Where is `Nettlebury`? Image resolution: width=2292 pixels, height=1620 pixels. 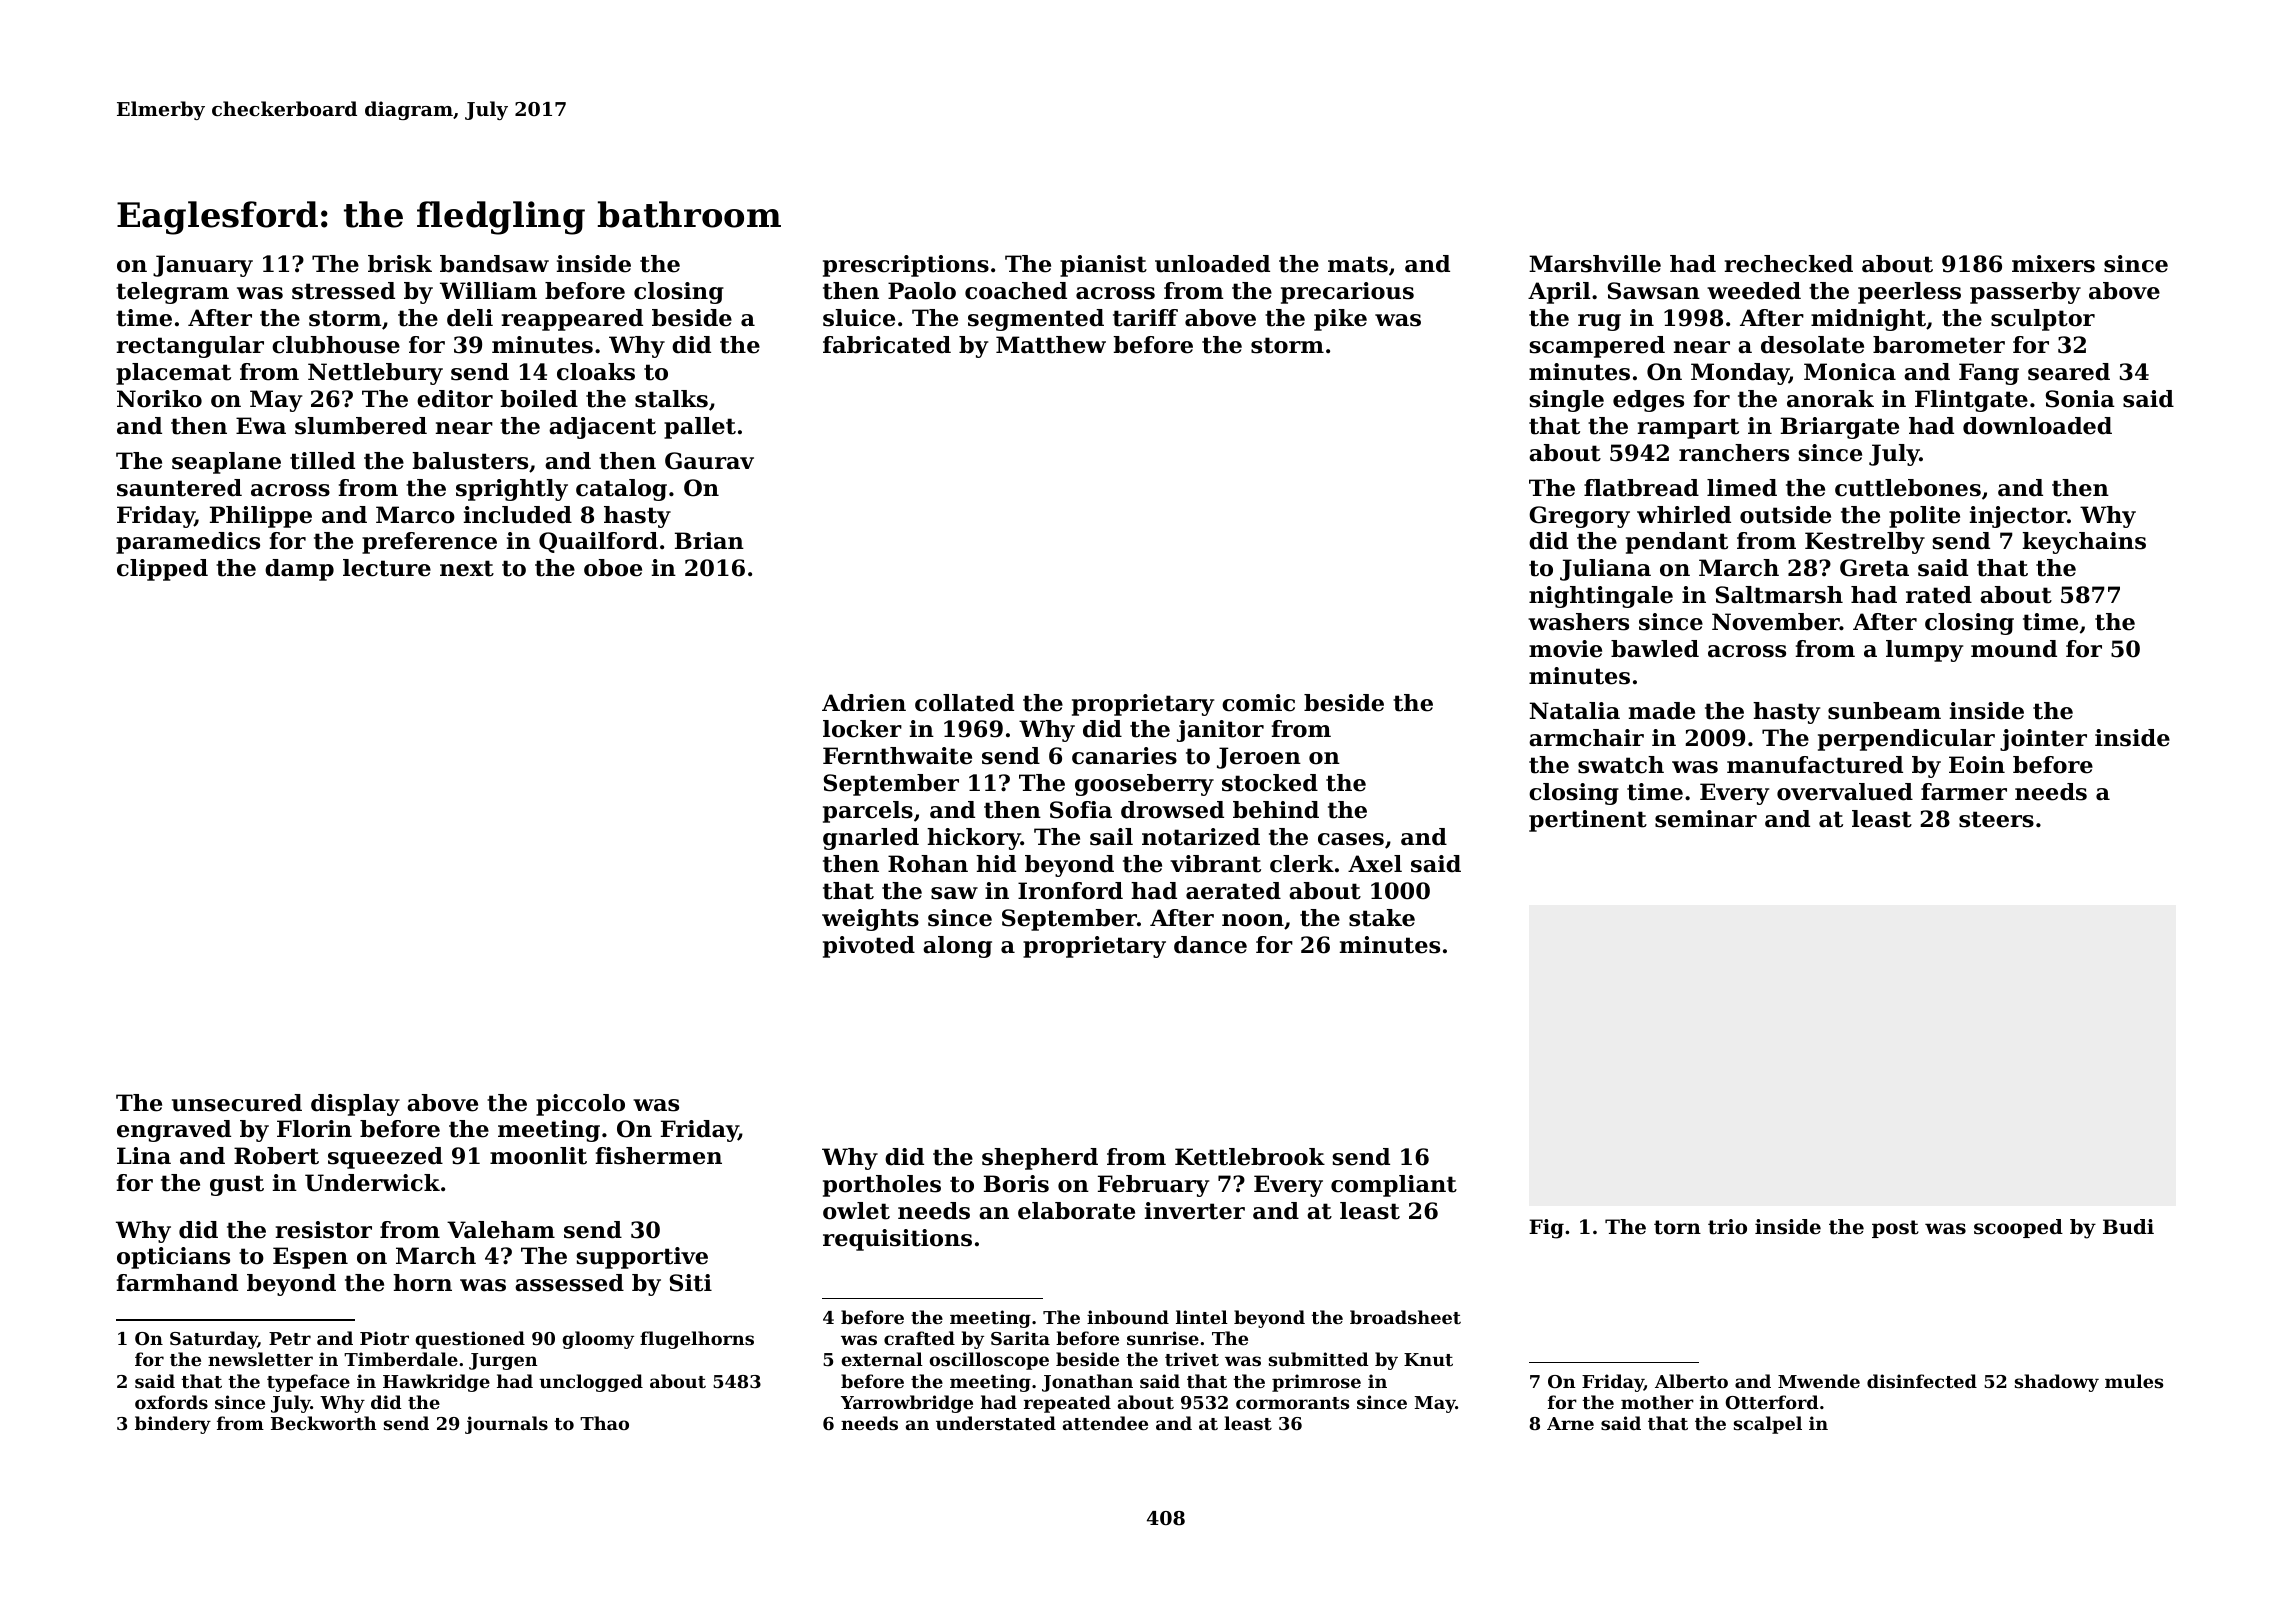 Nettlebury is located at coordinates (375, 374).
